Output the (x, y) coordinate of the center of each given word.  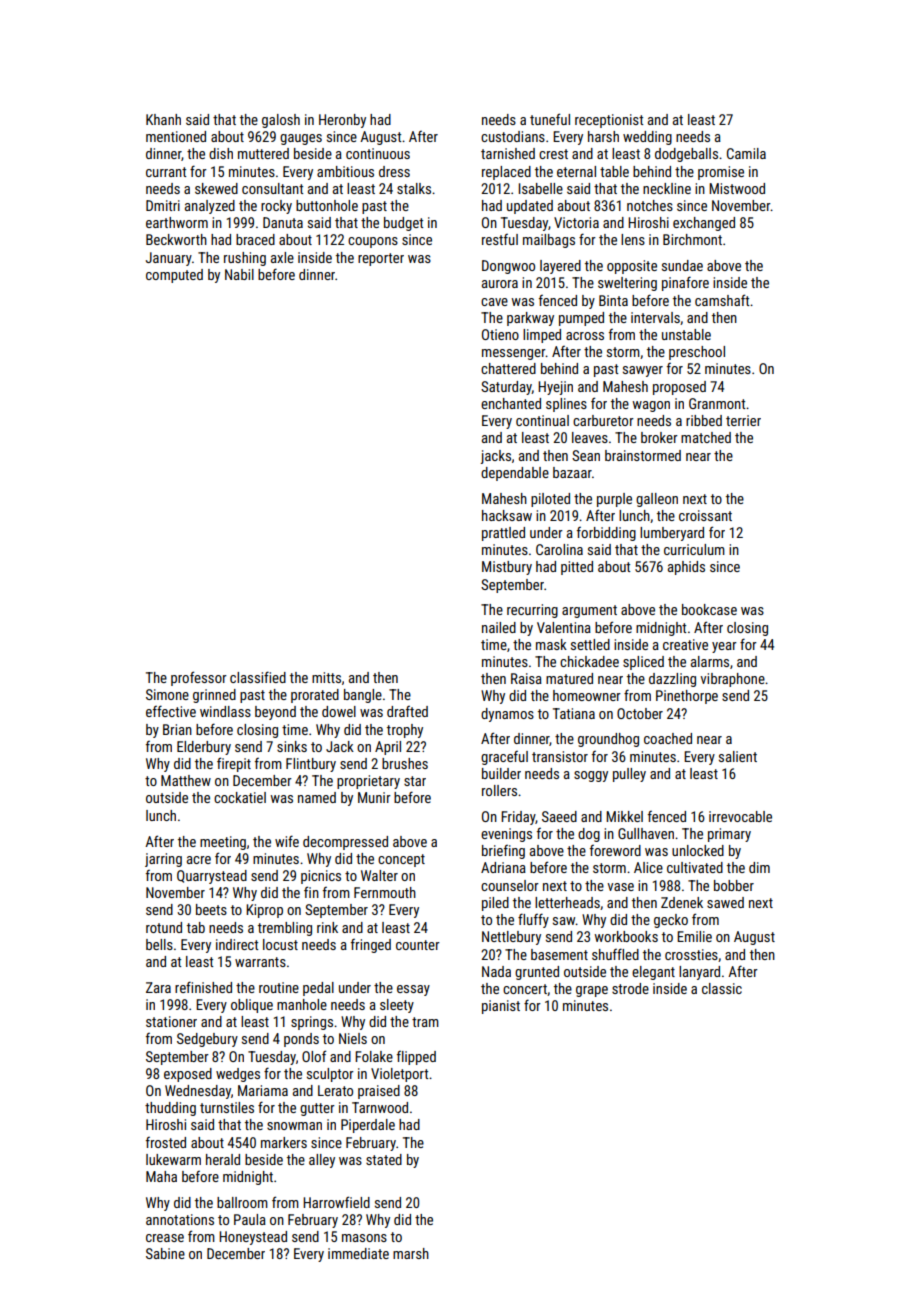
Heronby (342, 121)
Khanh (163, 119)
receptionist (609, 121)
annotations (180, 1219)
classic (722, 988)
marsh (411, 1253)
